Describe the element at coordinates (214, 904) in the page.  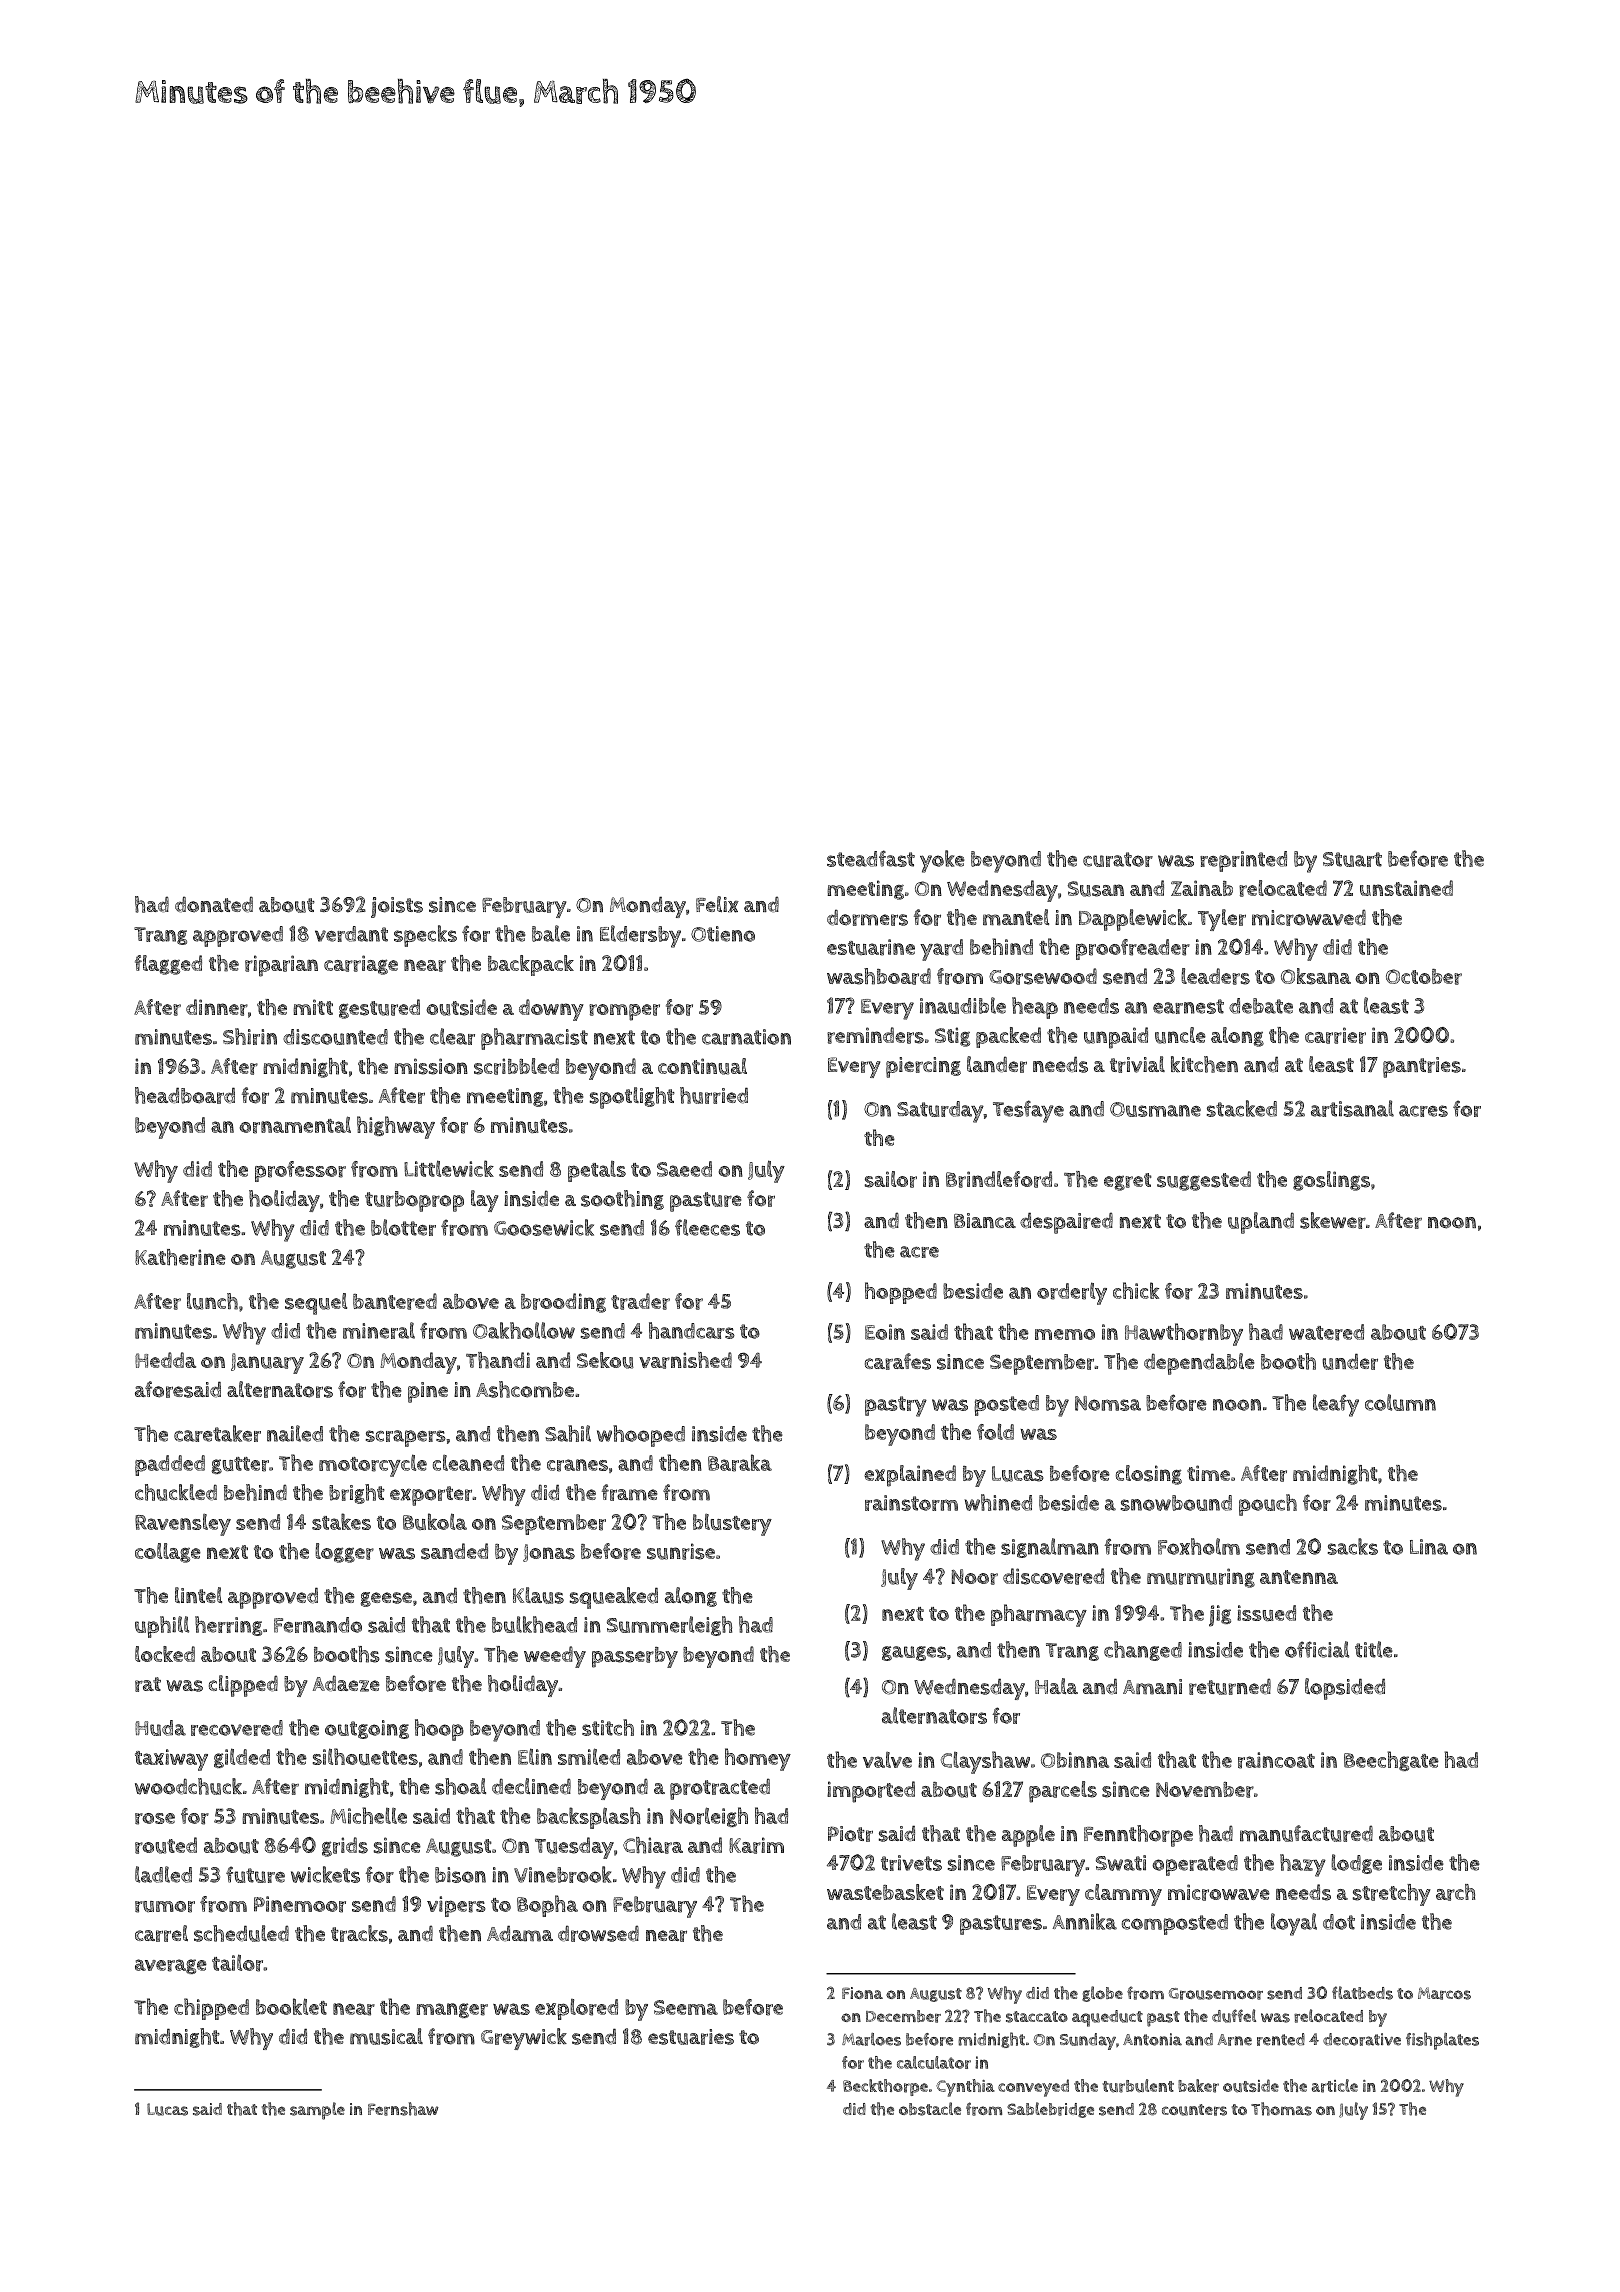
I see `donated` at that location.
